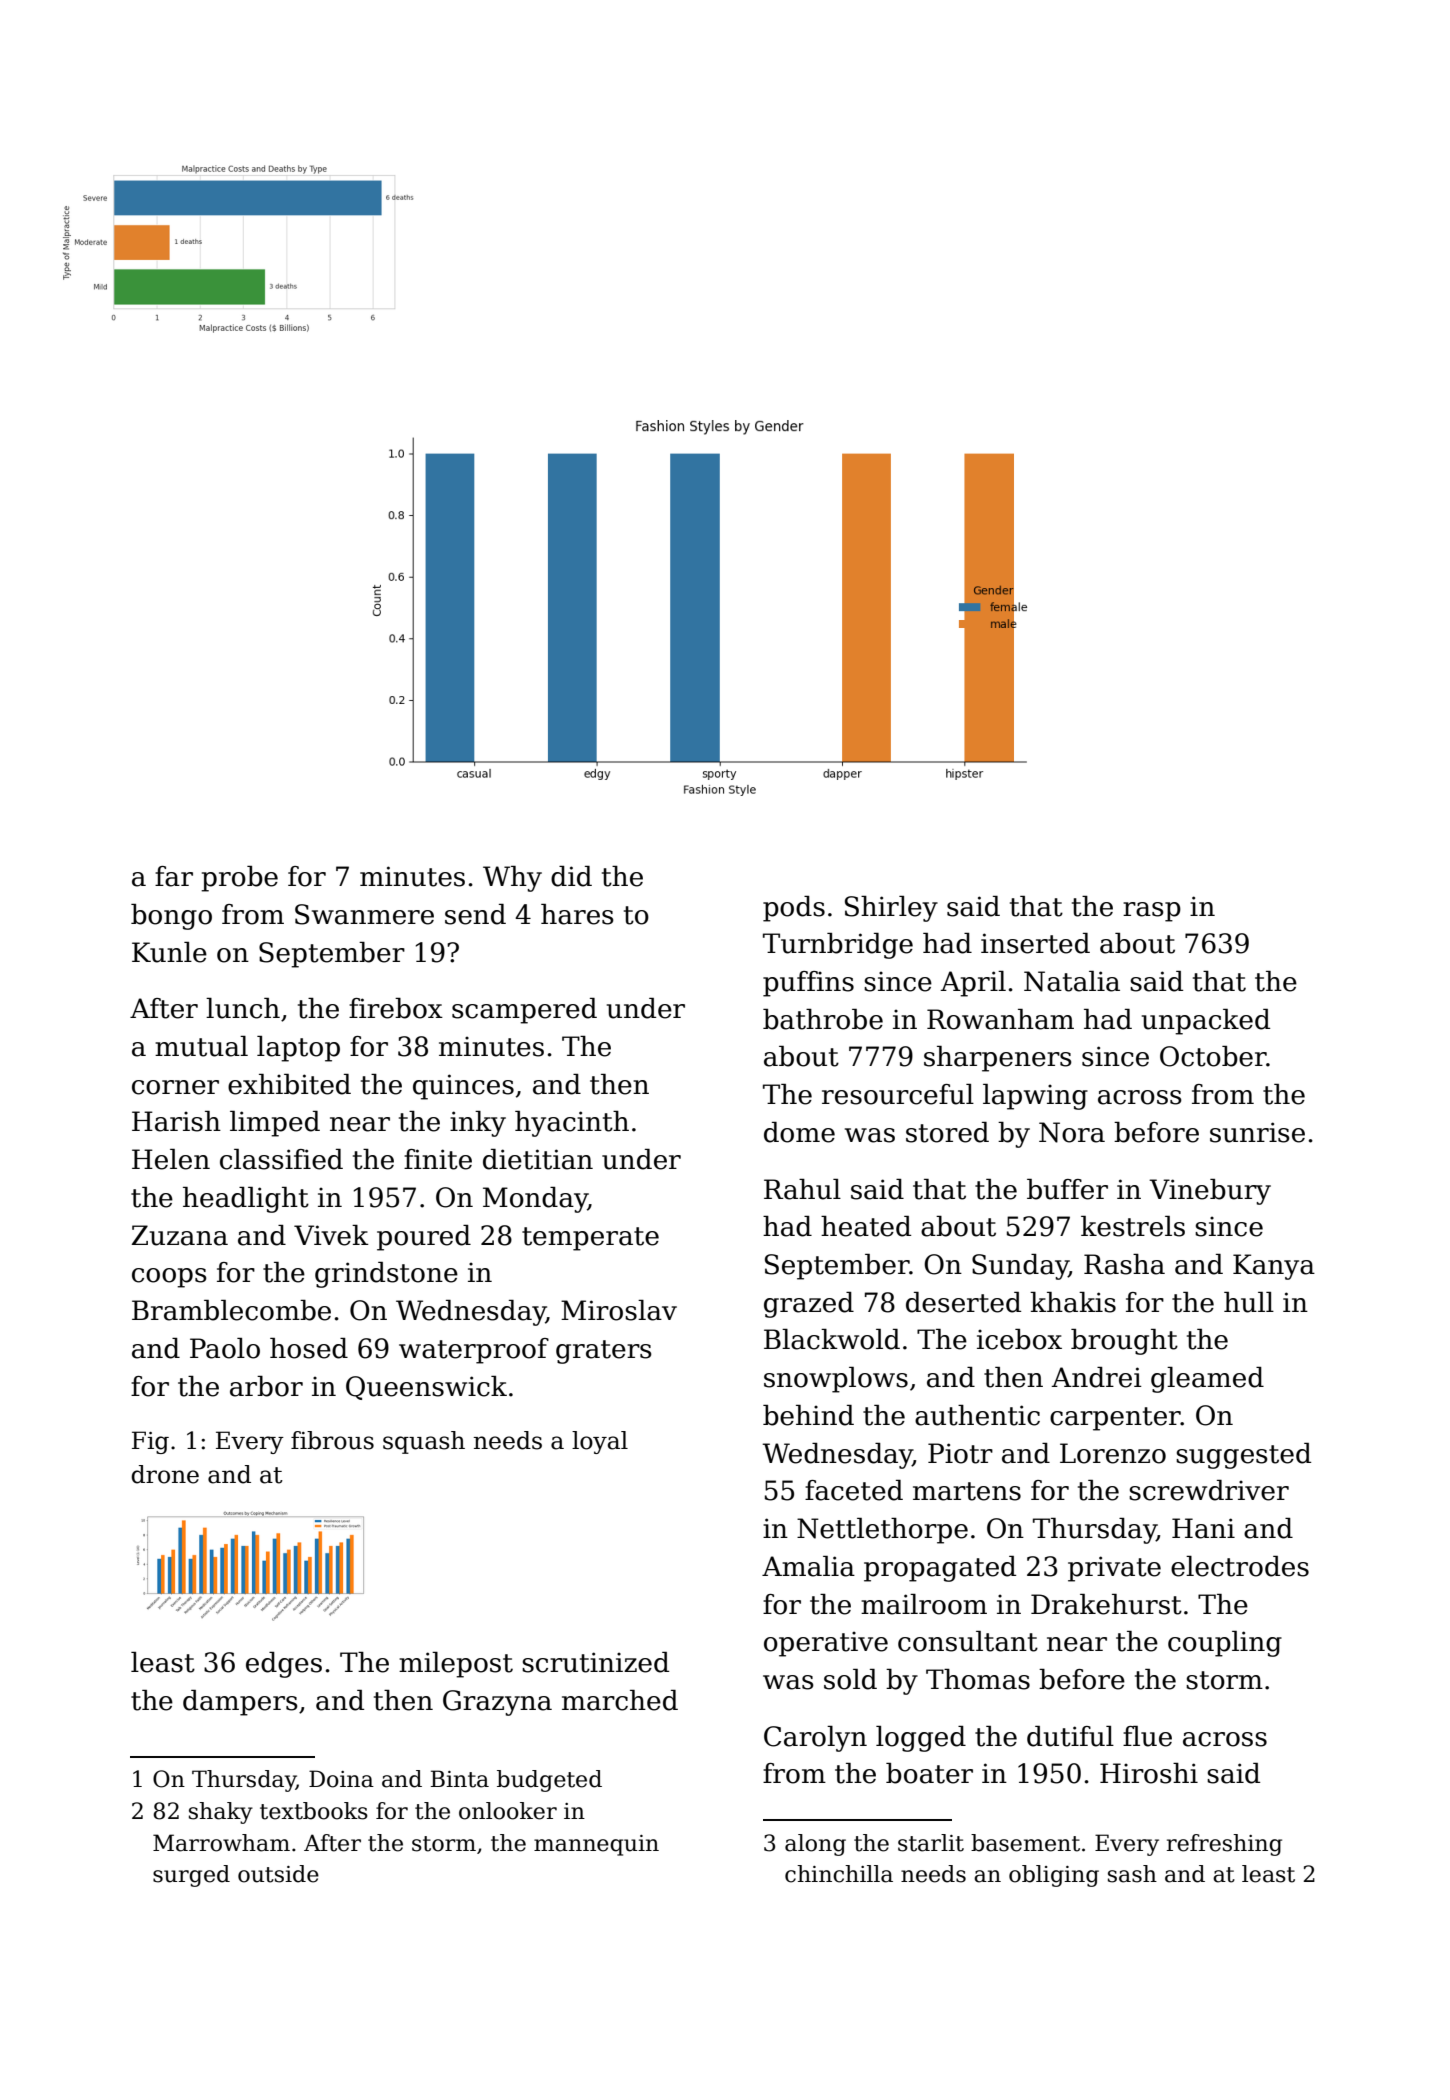 The image size is (1450, 2100). What do you see at coordinates (815, 1739) in the screenshot?
I see `Carolyn` at bounding box center [815, 1739].
